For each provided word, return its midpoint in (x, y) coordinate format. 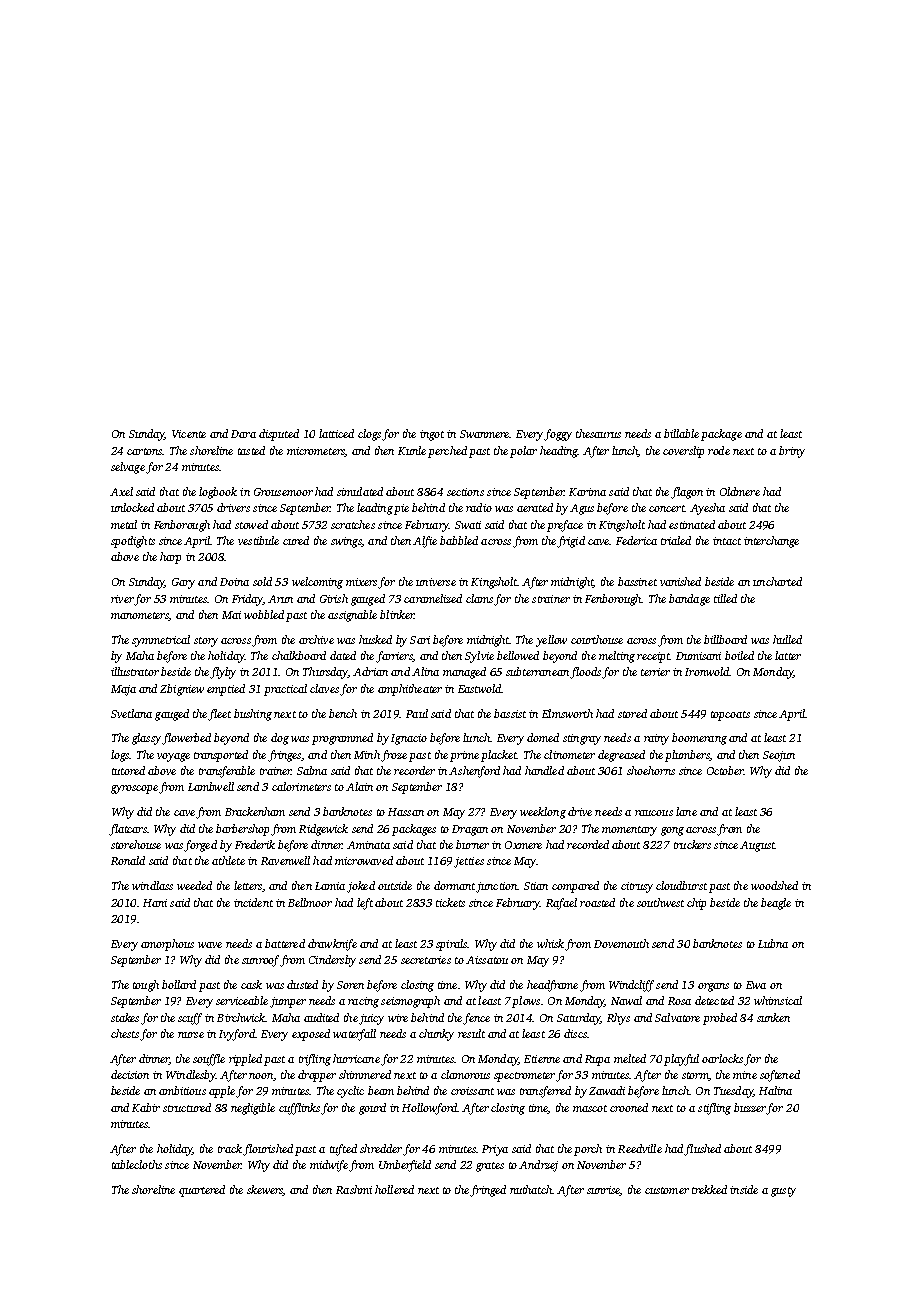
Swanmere (484, 434)
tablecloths (137, 1164)
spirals (451, 945)
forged (200, 846)
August (757, 846)
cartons (144, 451)
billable (681, 433)
